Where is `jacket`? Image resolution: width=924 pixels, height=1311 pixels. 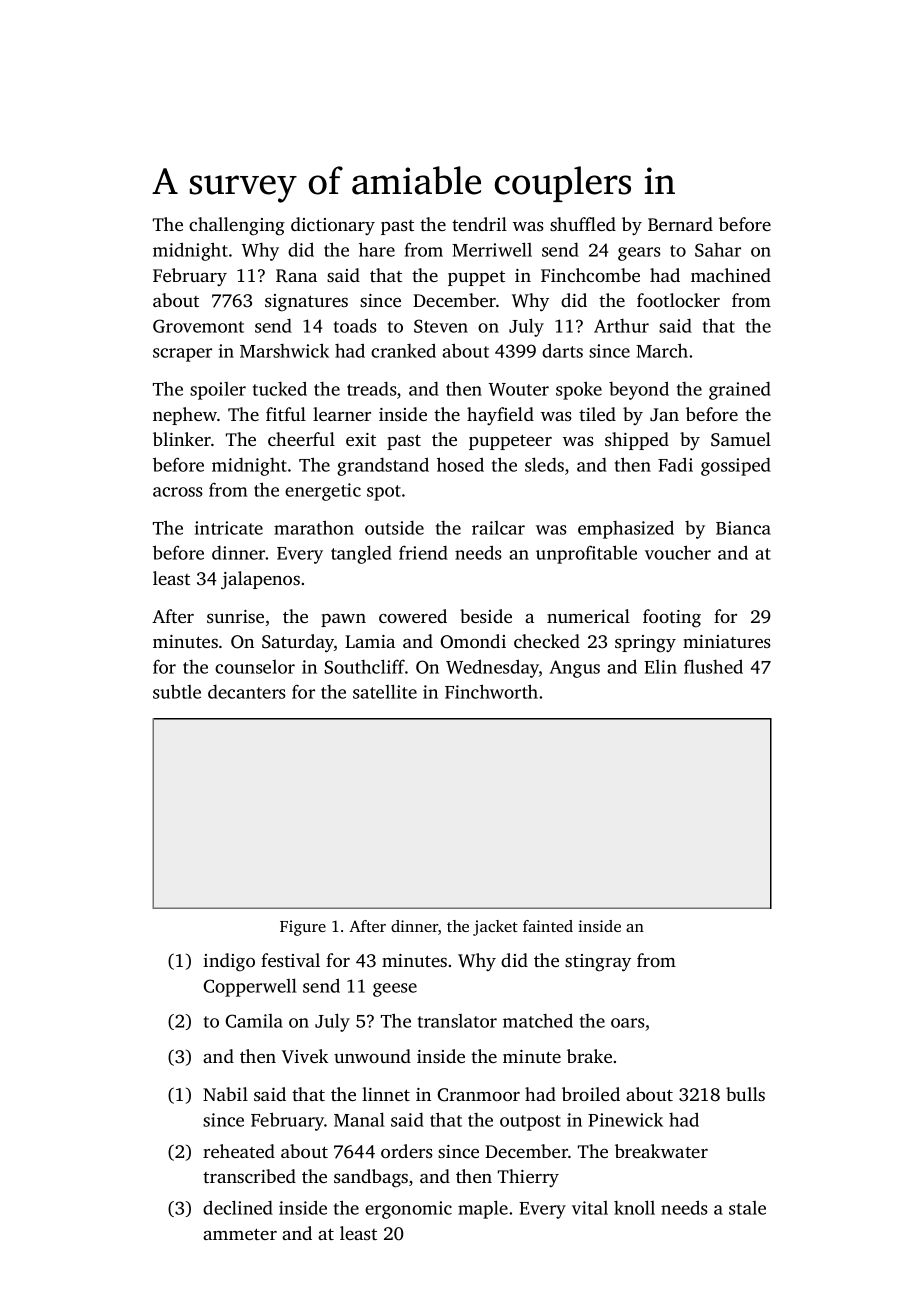 jacket is located at coordinates (495, 928).
